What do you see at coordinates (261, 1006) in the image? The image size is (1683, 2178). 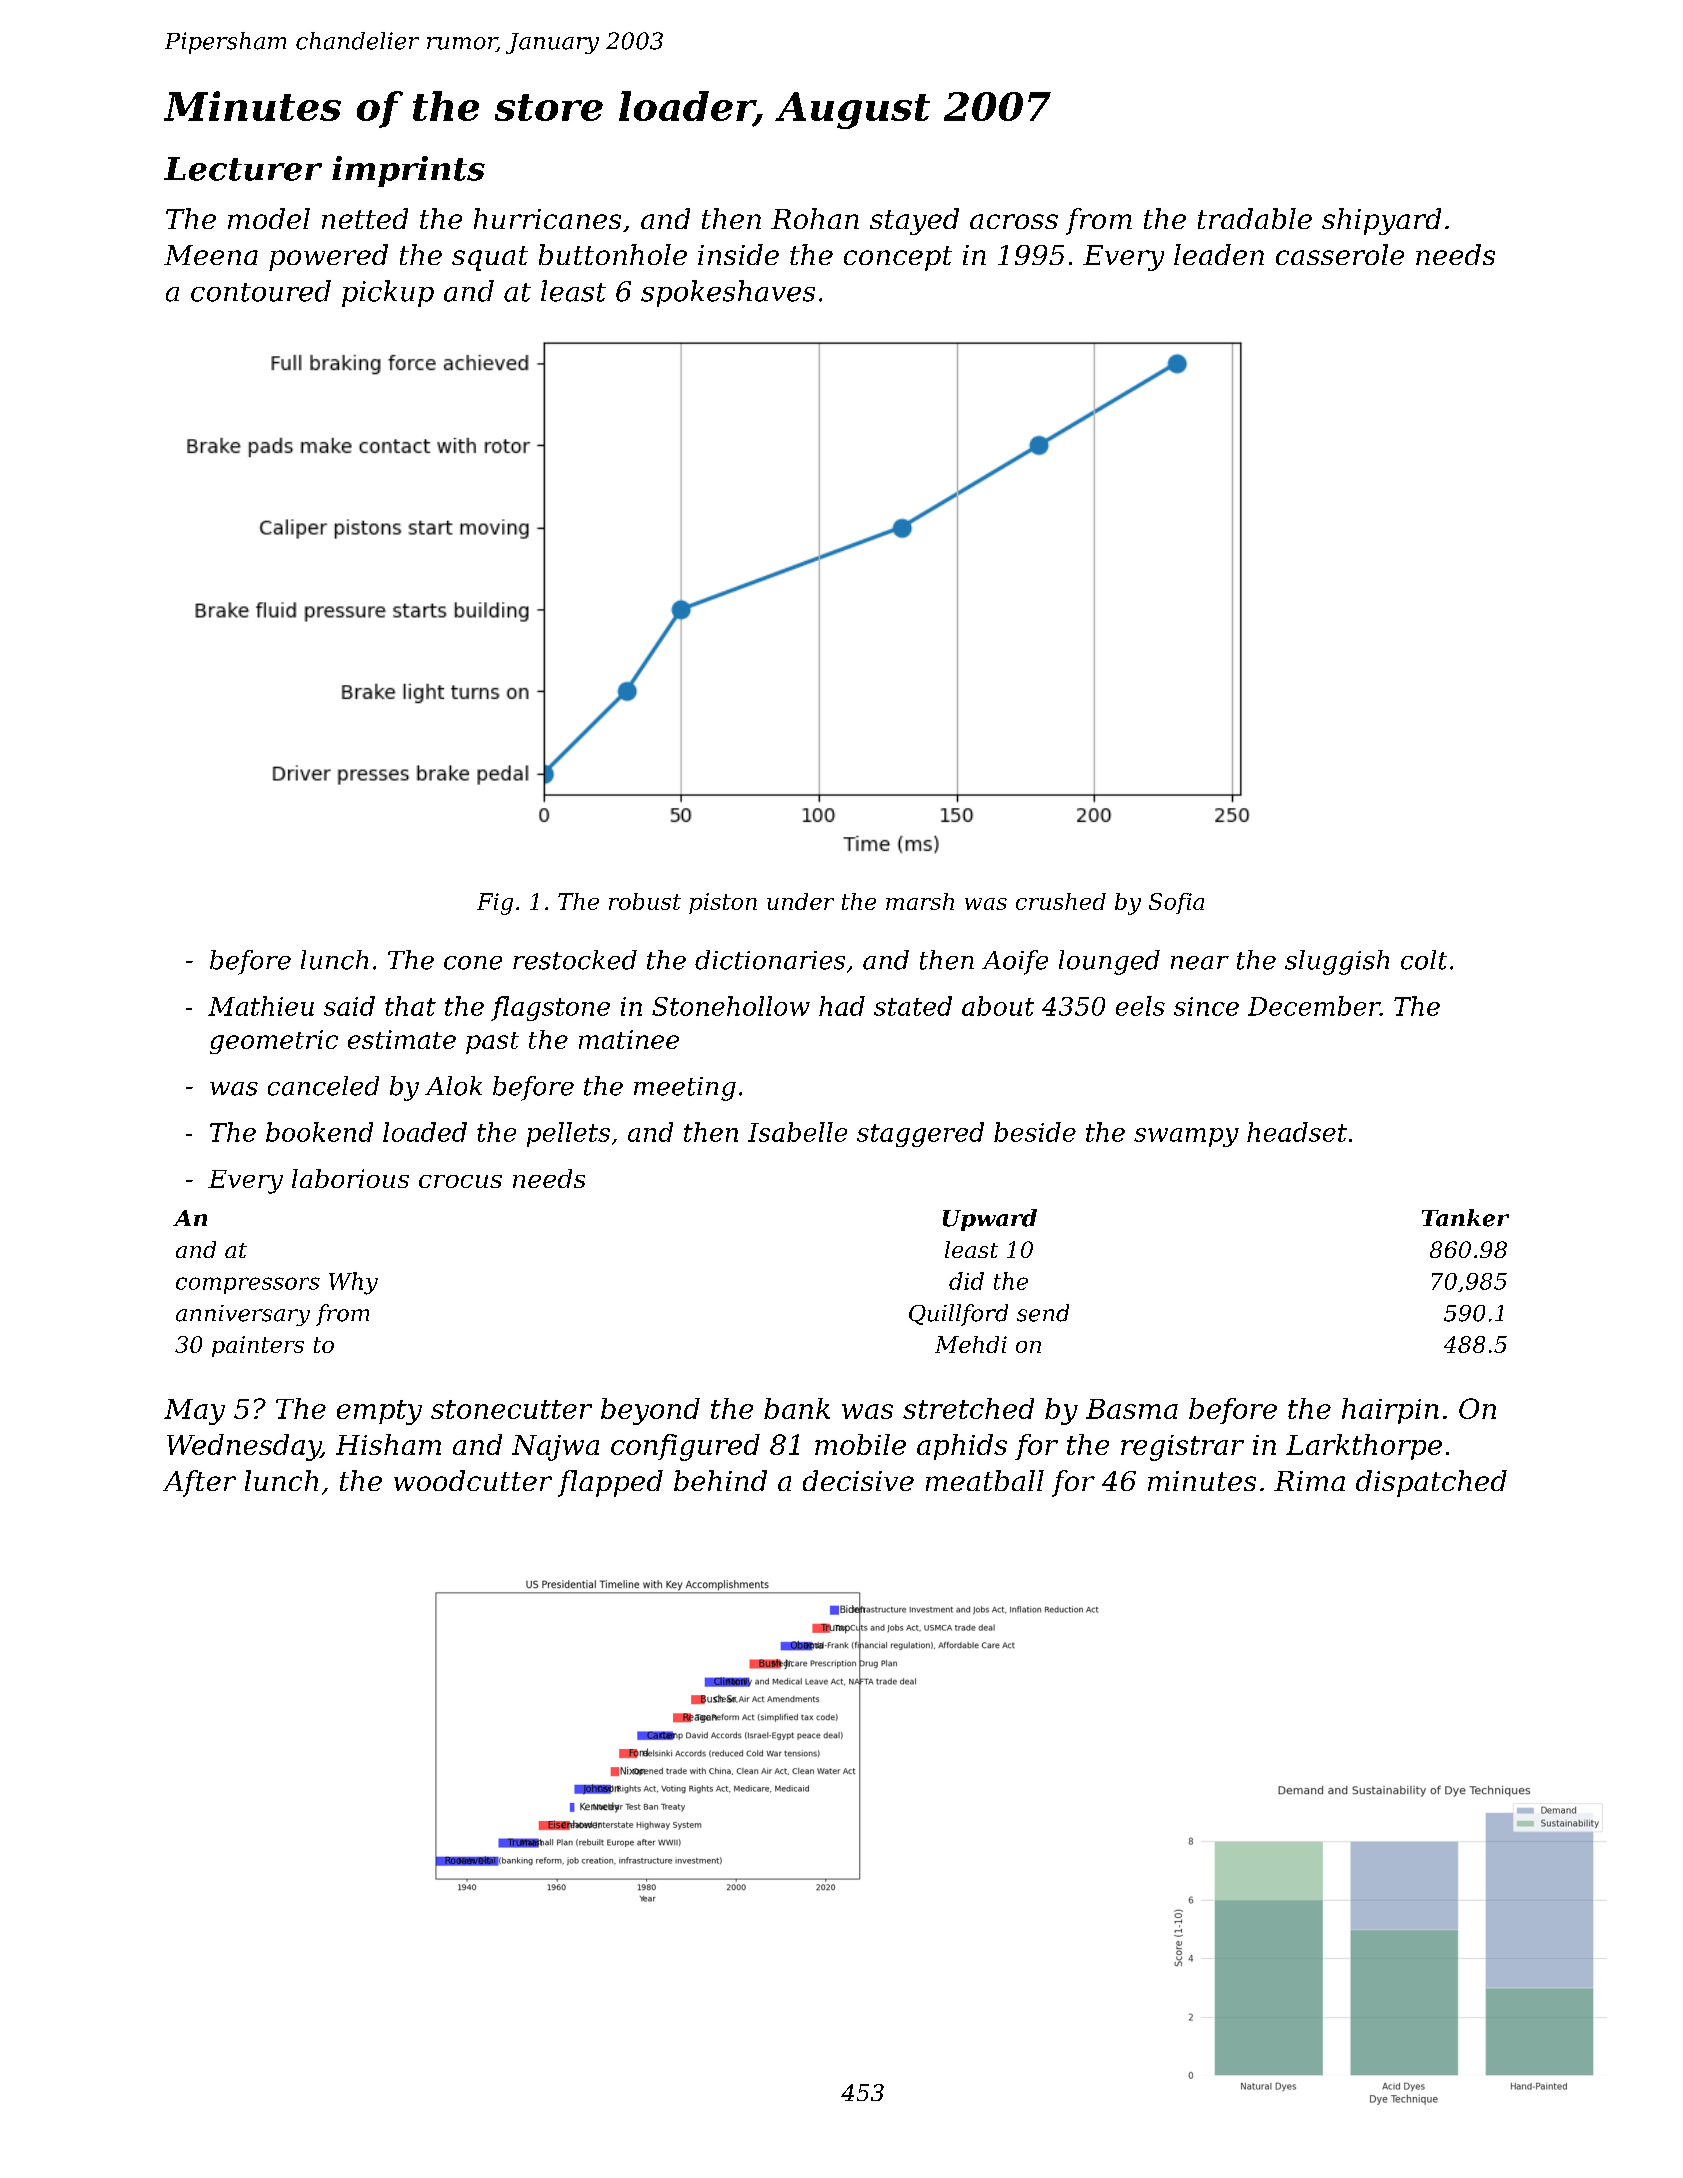 I see `Mathieu` at bounding box center [261, 1006].
